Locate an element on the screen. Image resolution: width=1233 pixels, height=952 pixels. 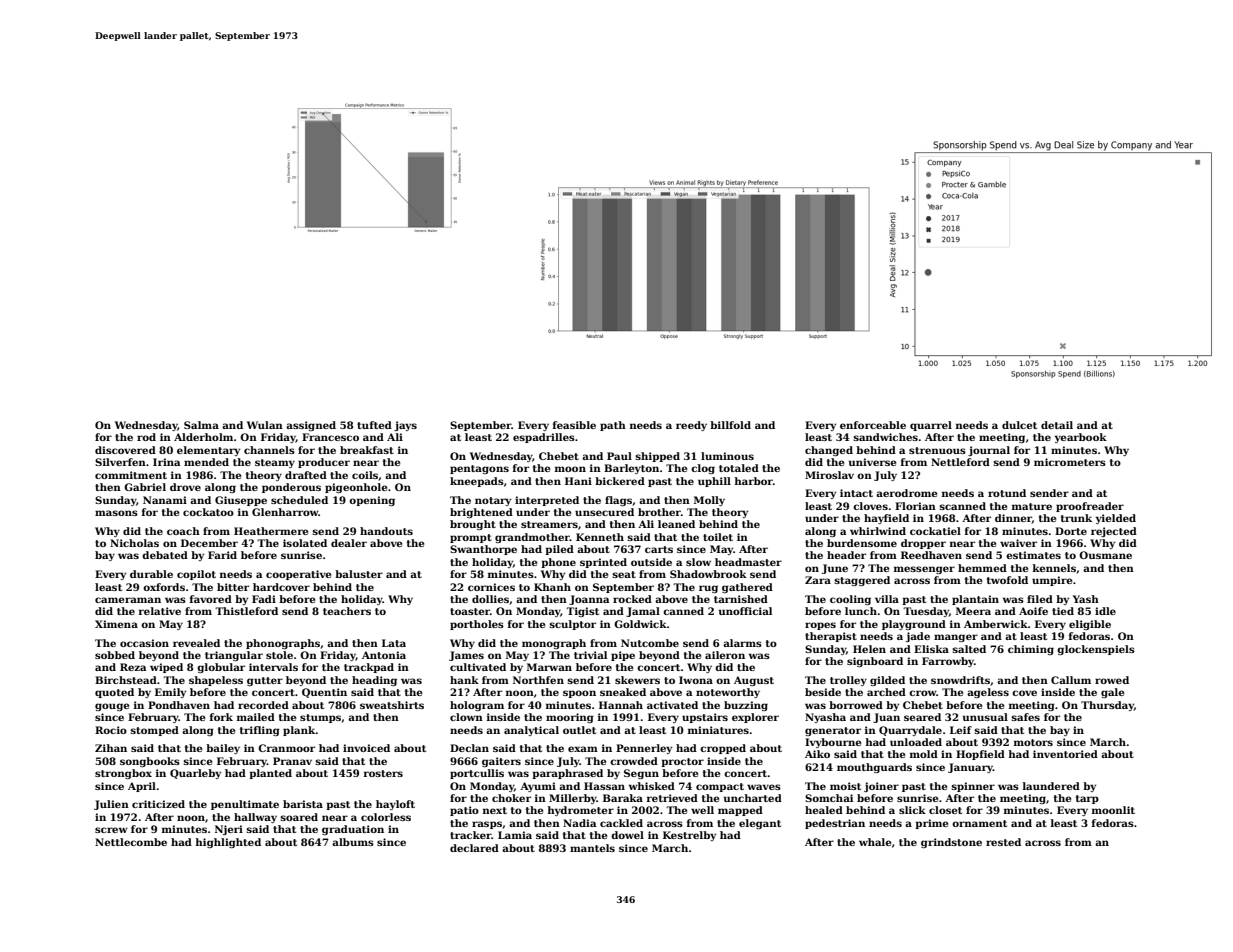
path is located at coordinates (613, 426).
